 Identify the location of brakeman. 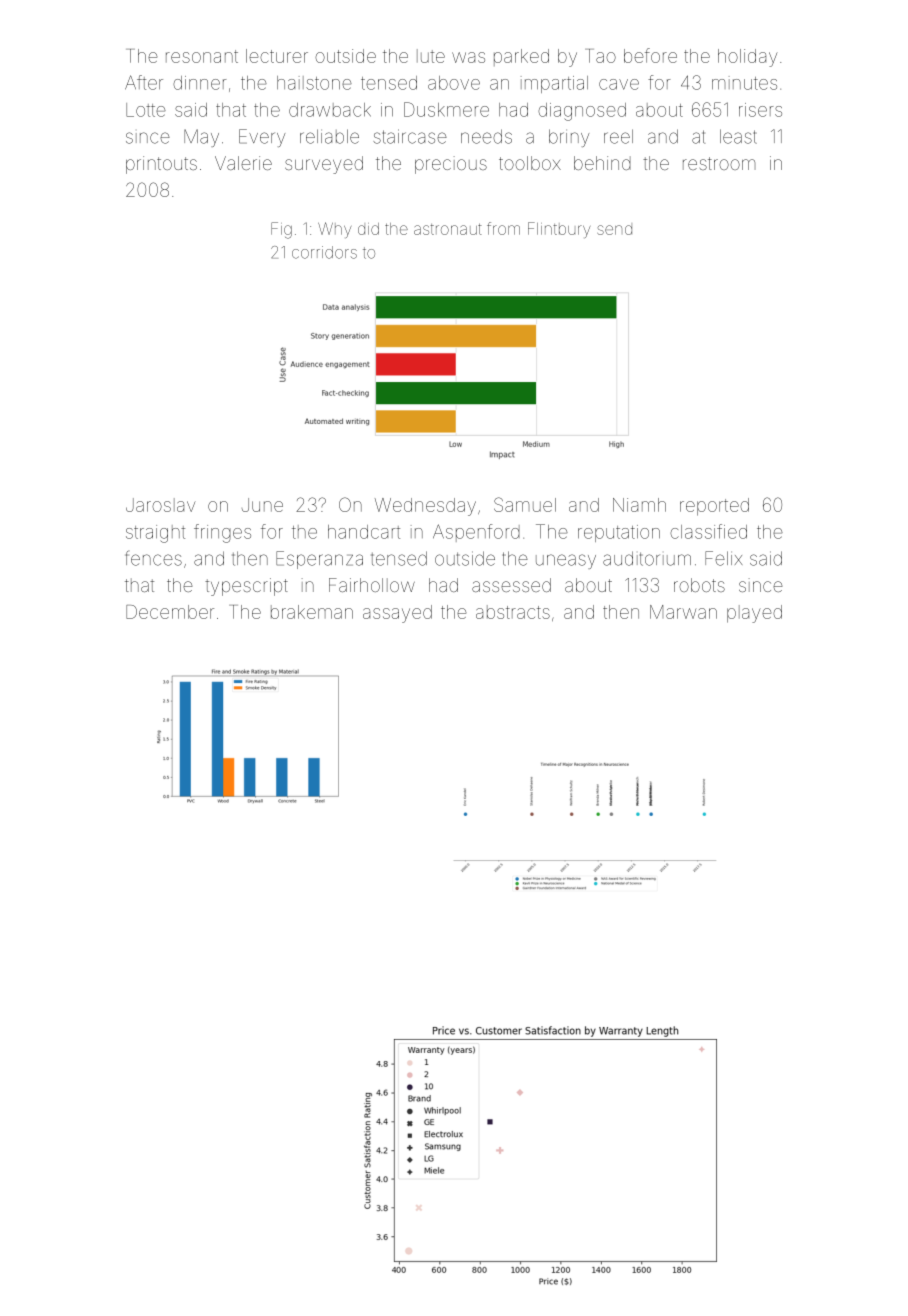
(312, 612).
